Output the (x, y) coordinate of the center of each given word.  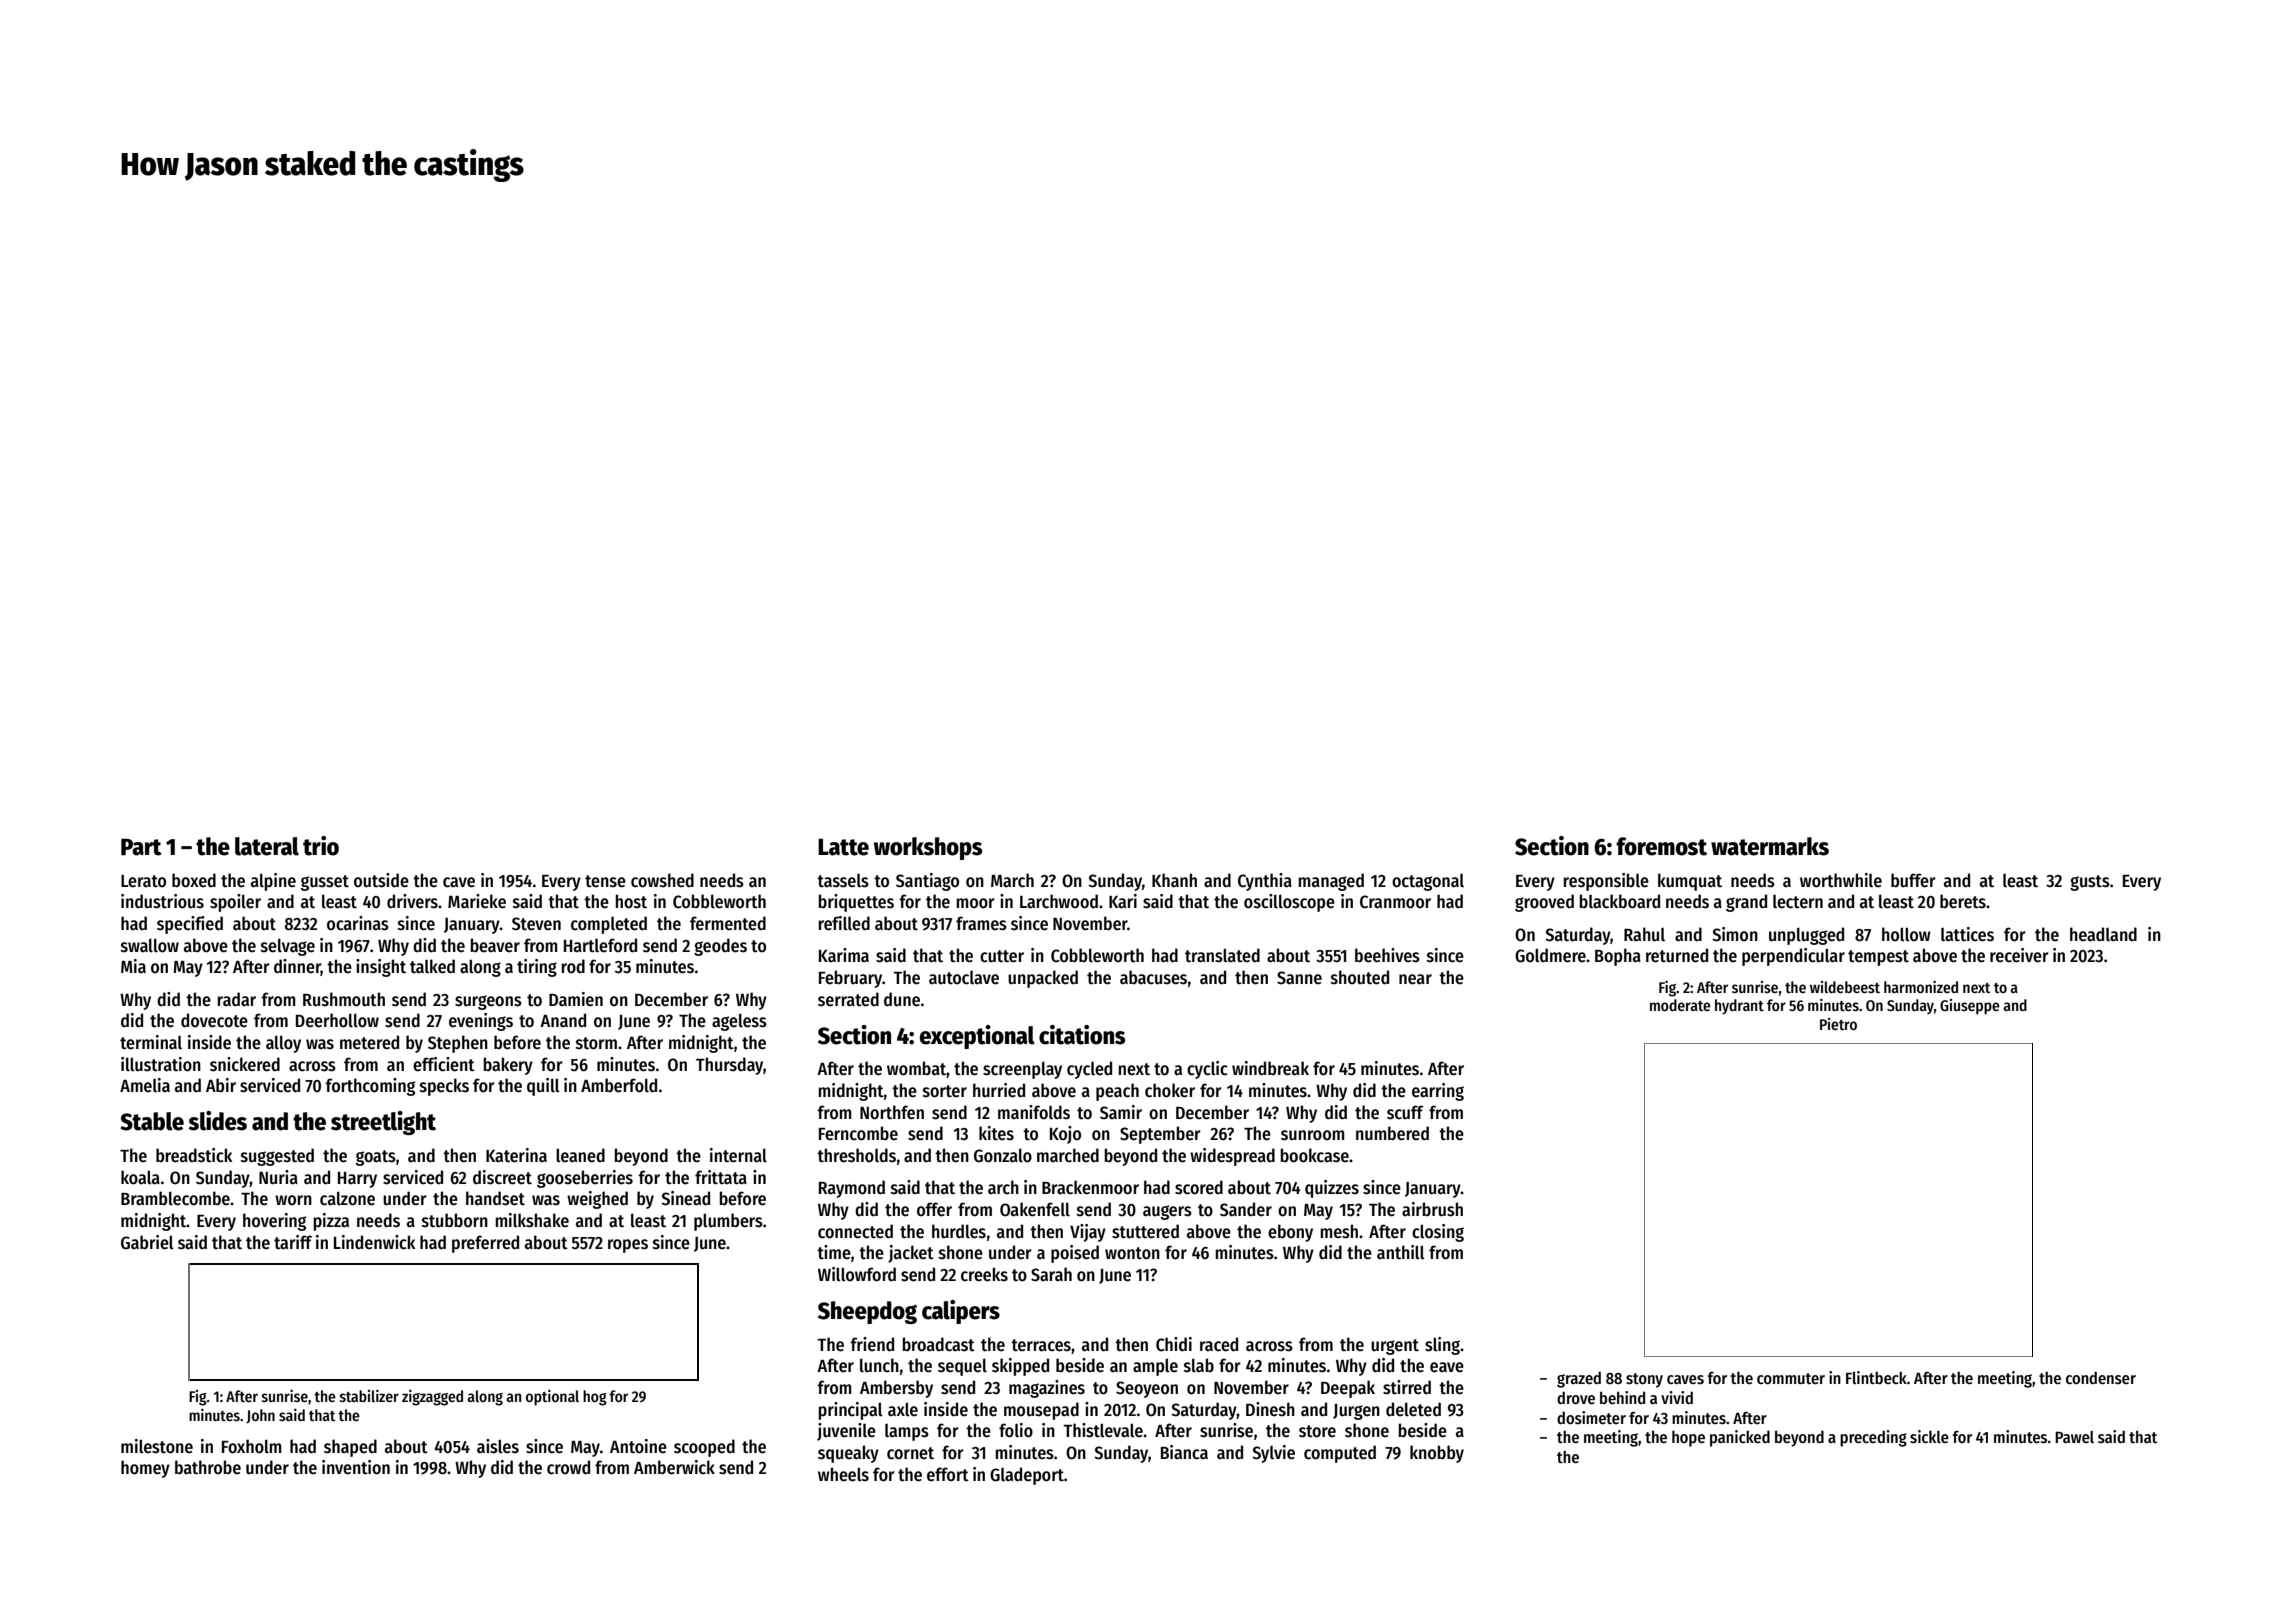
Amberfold (619, 1085)
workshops (928, 848)
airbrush (1432, 1209)
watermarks (1770, 846)
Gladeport (1027, 1476)
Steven (536, 924)
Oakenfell (1035, 1209)
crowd (568, 1467)
